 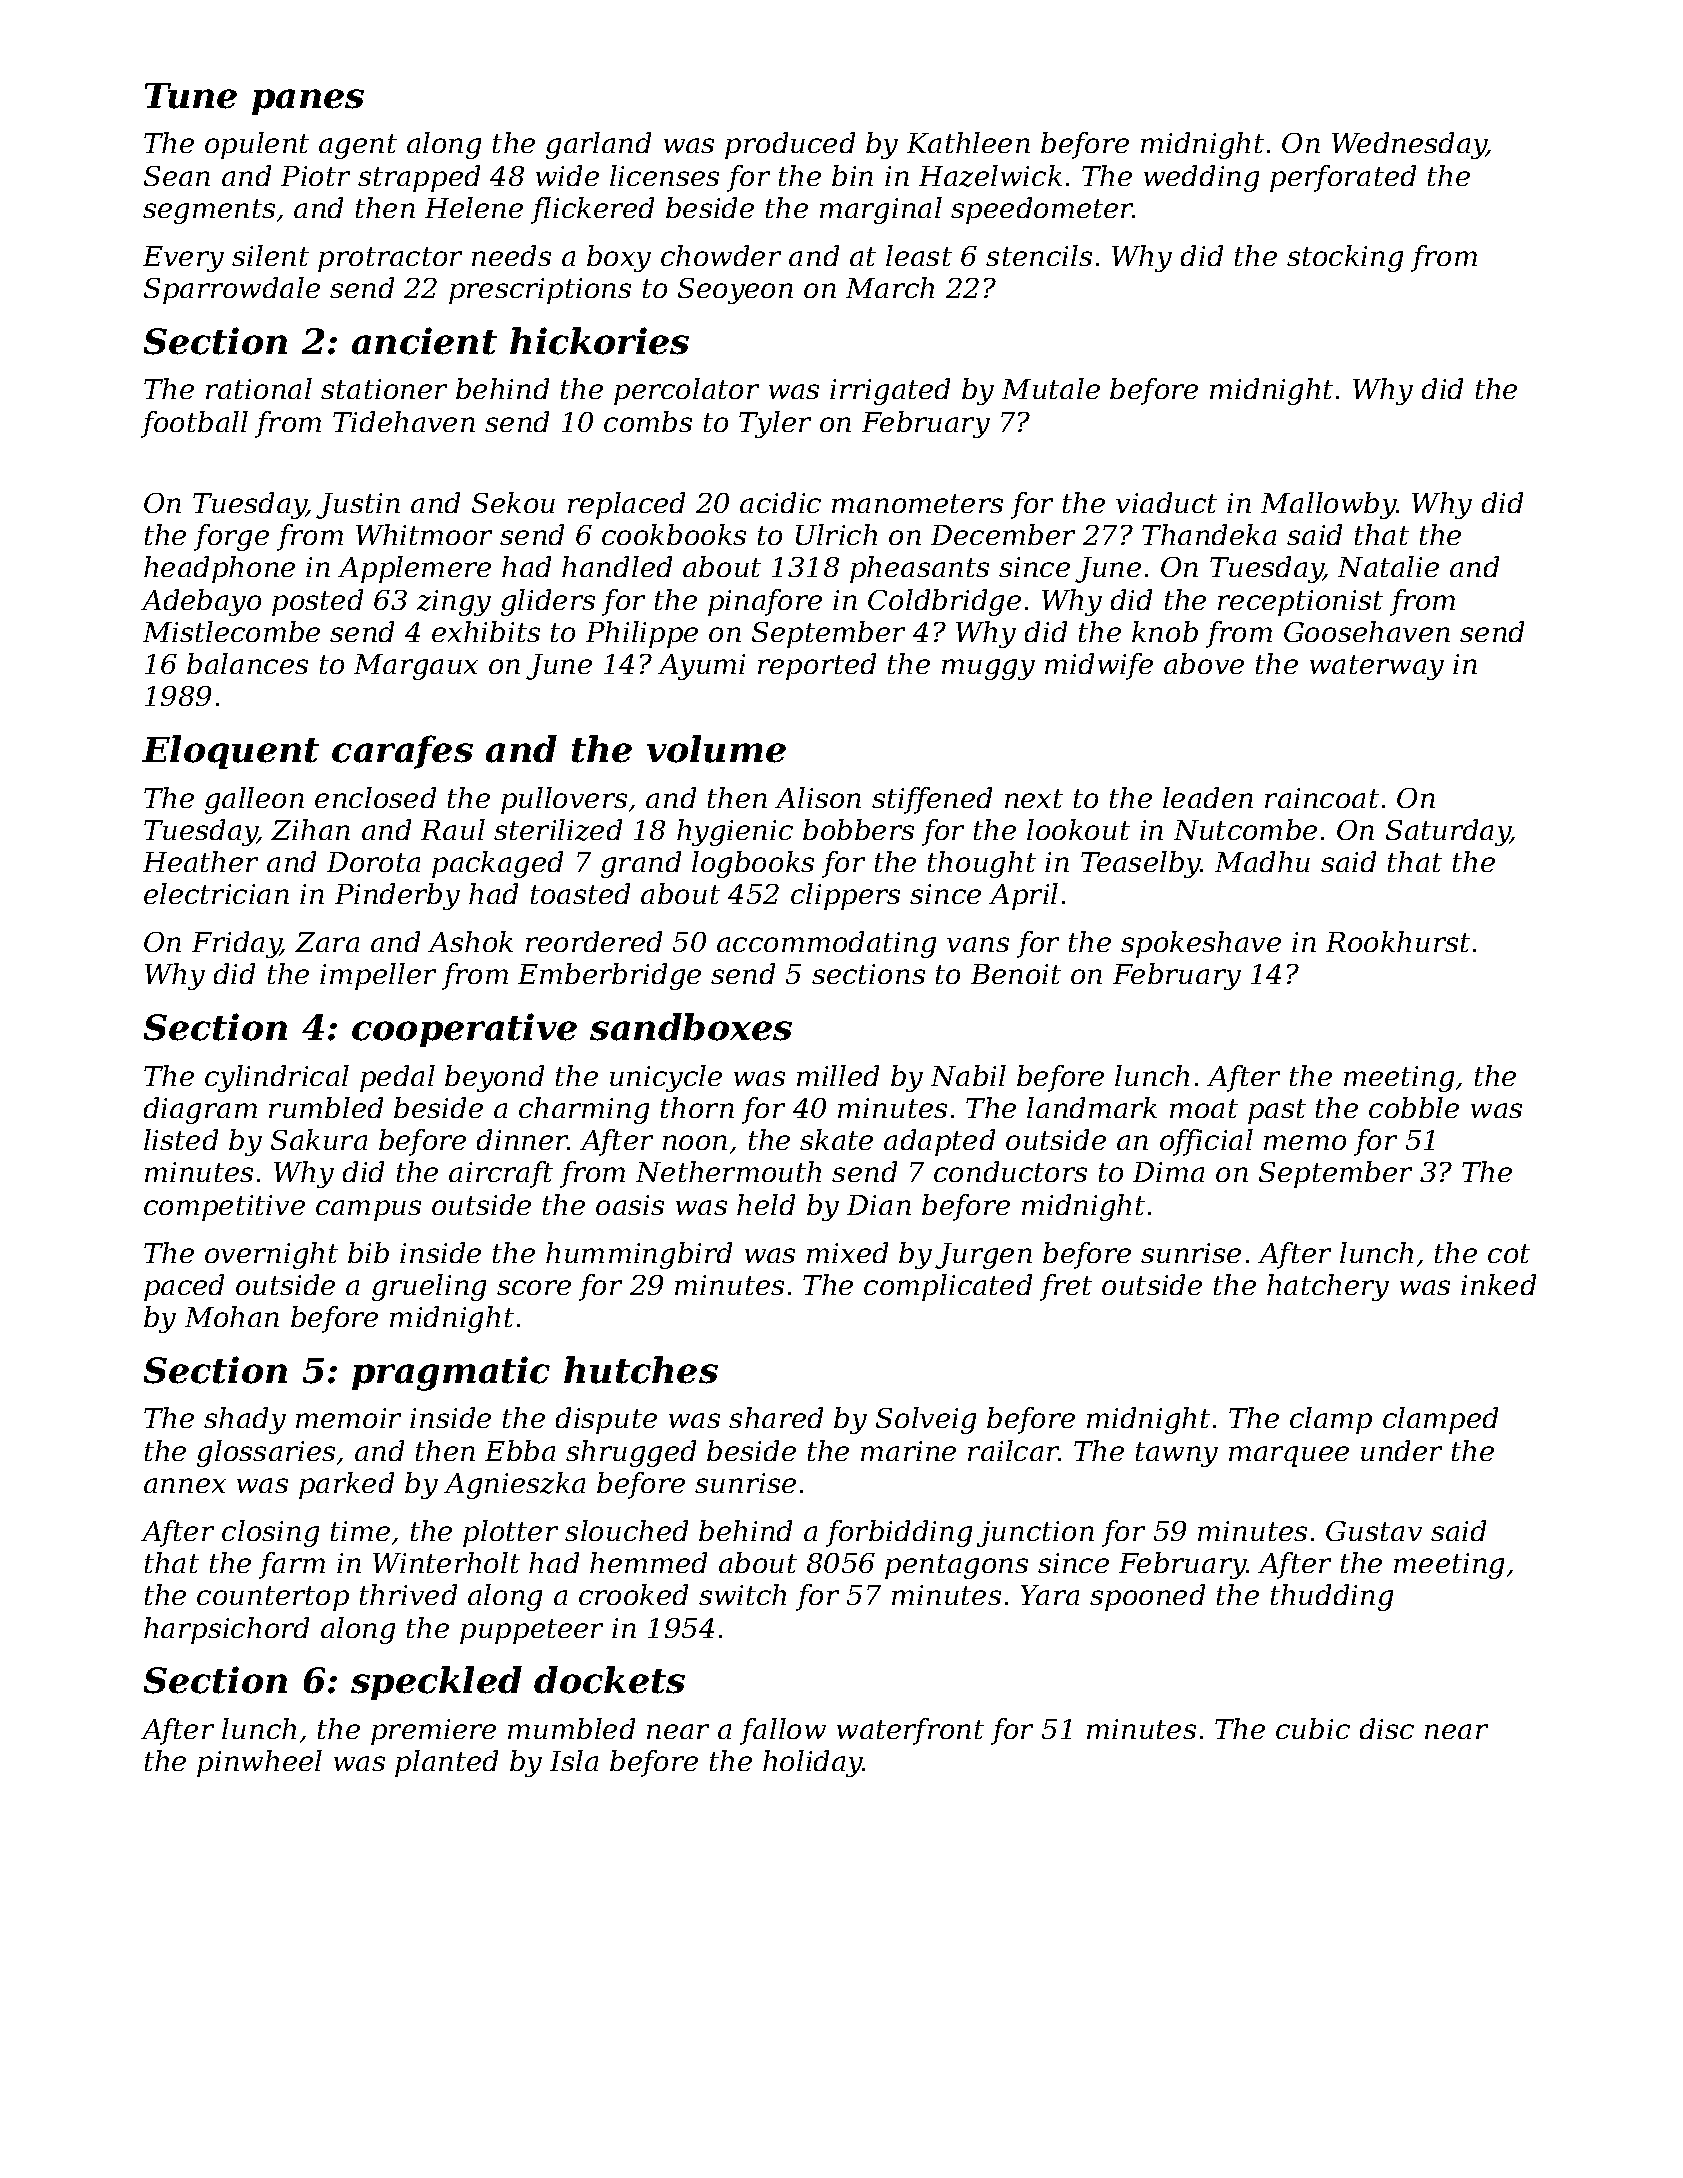 What do you see at coordinates (259, 1763) in the screenshot?
I see `pinwheel` at bounding box center [259, 1763].
